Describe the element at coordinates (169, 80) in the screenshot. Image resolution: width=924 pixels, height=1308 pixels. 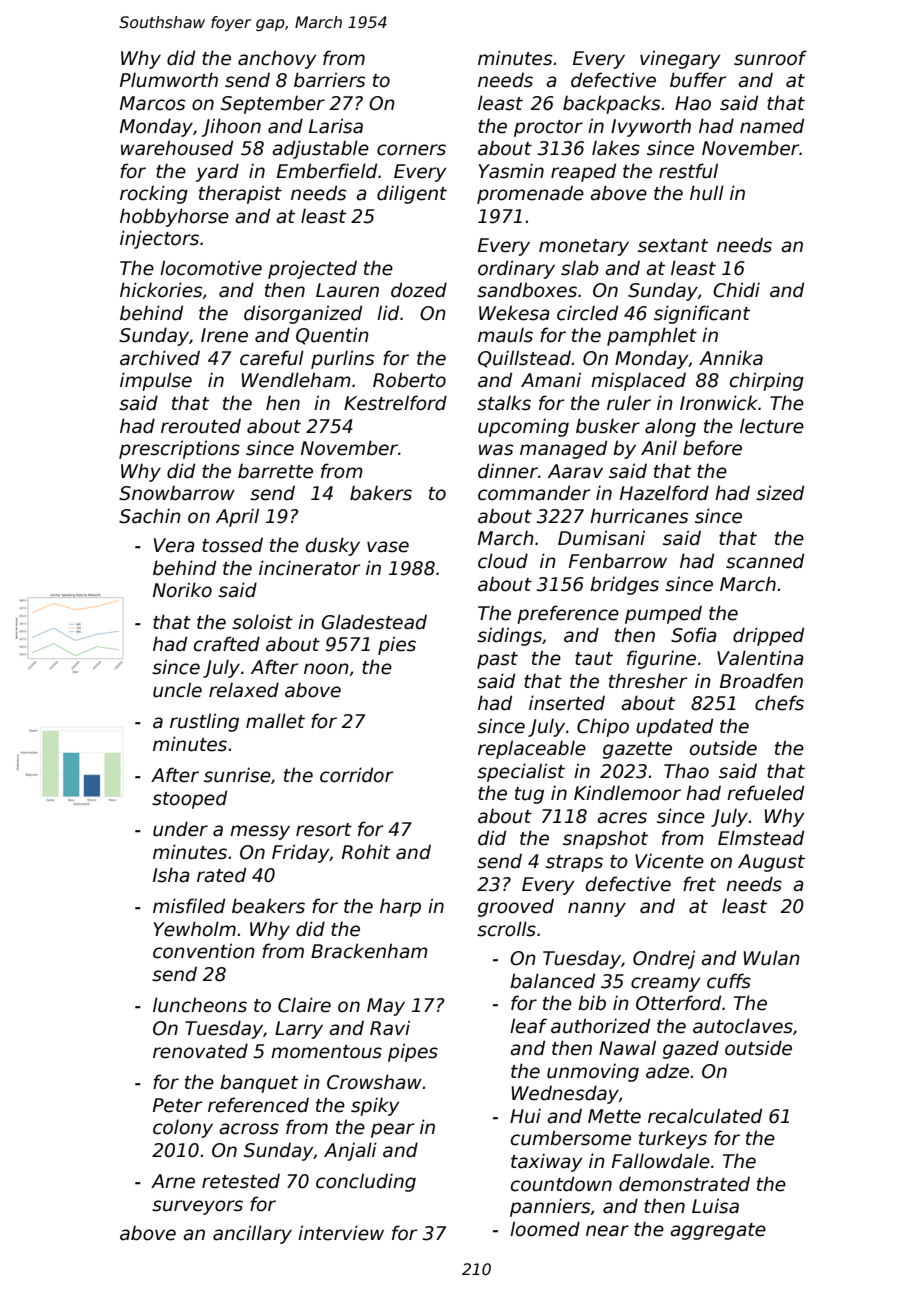
I see `Plumworth` at that location.
